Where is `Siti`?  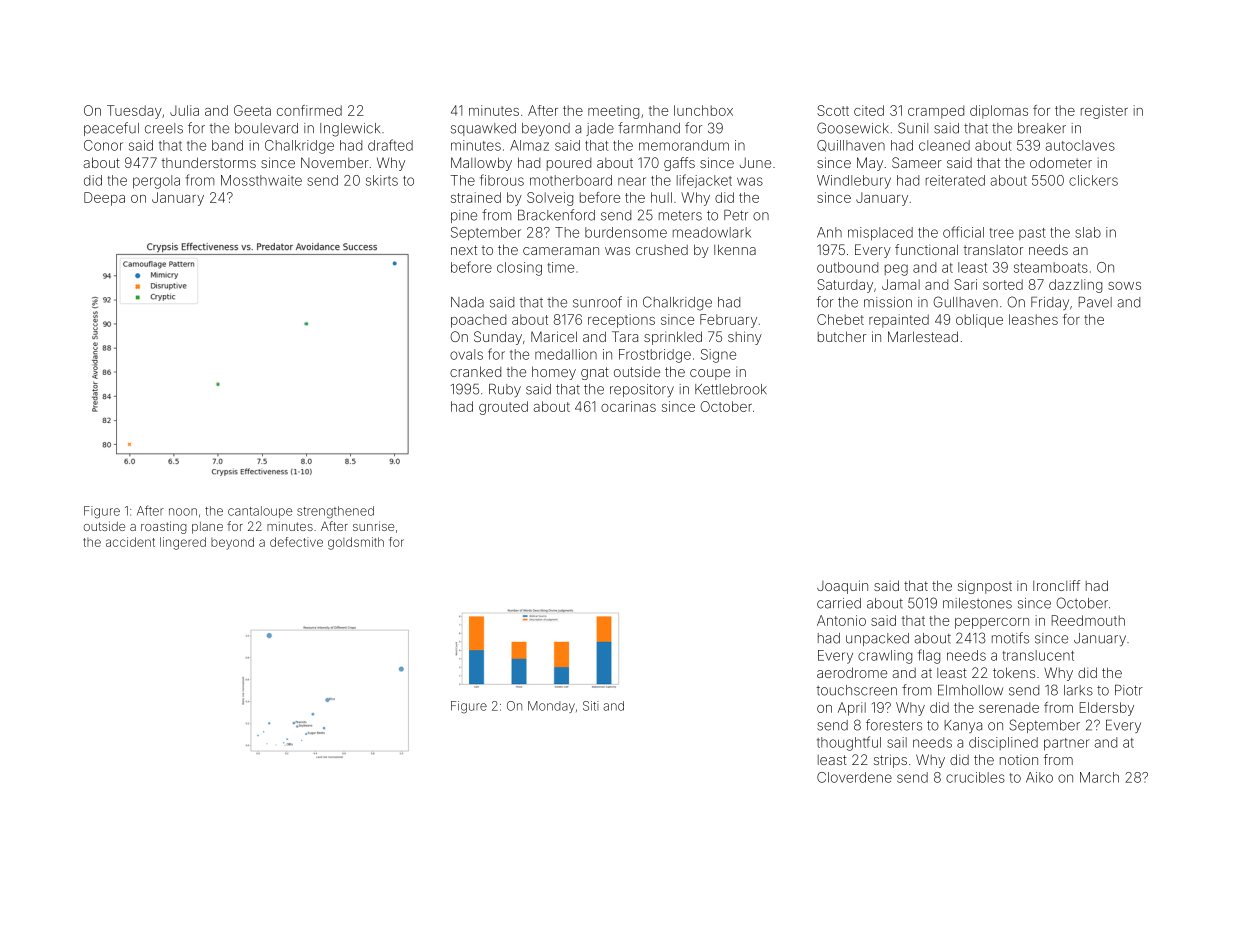 Siti is located at coordinates (591, 706).
